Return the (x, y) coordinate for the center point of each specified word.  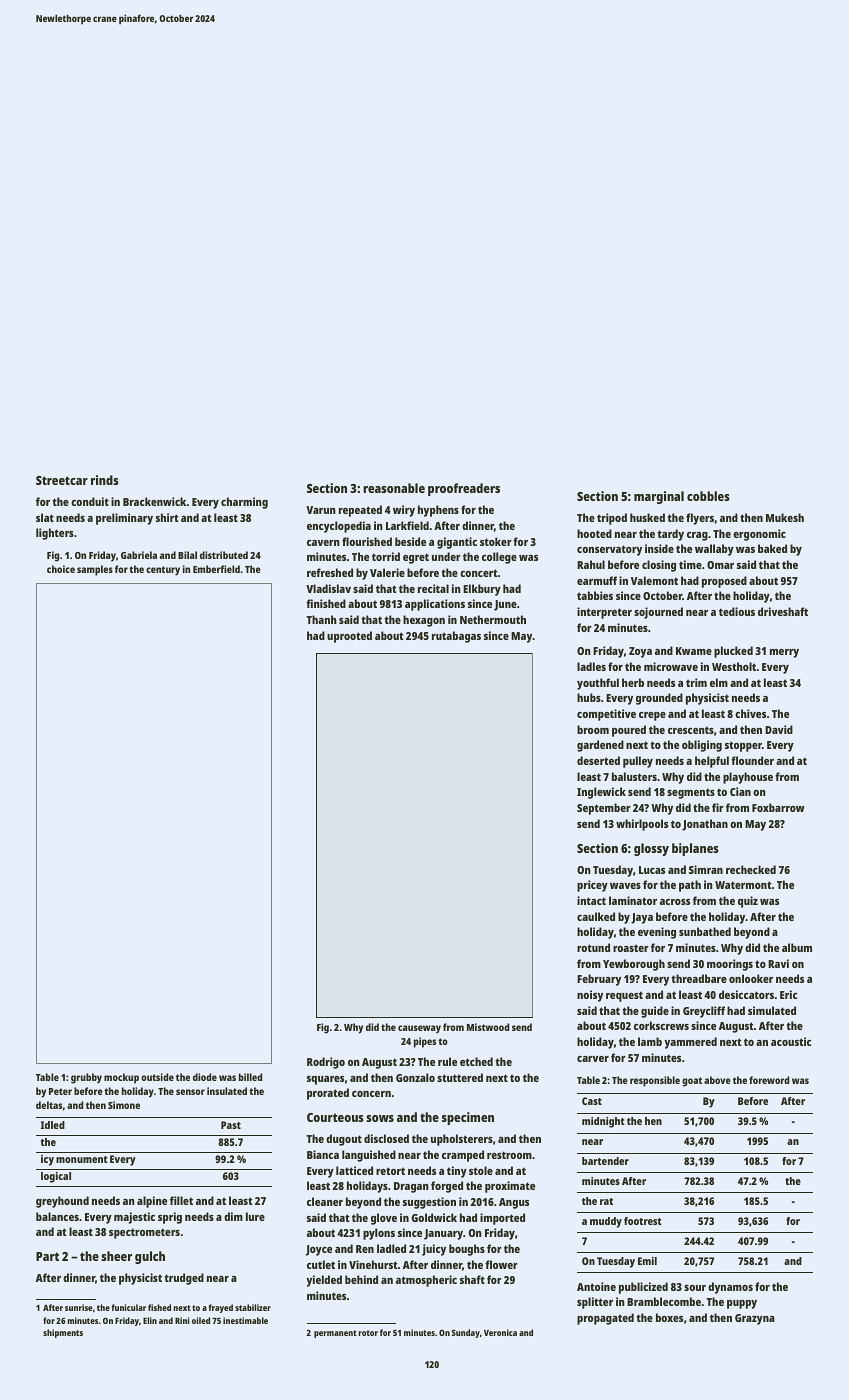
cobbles (708, 496)
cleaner (325, 1201)
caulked (596, 916)
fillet (181, 1200)
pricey (592, 886)
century (163, 571)
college (499, 558)
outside (157, 1077)
